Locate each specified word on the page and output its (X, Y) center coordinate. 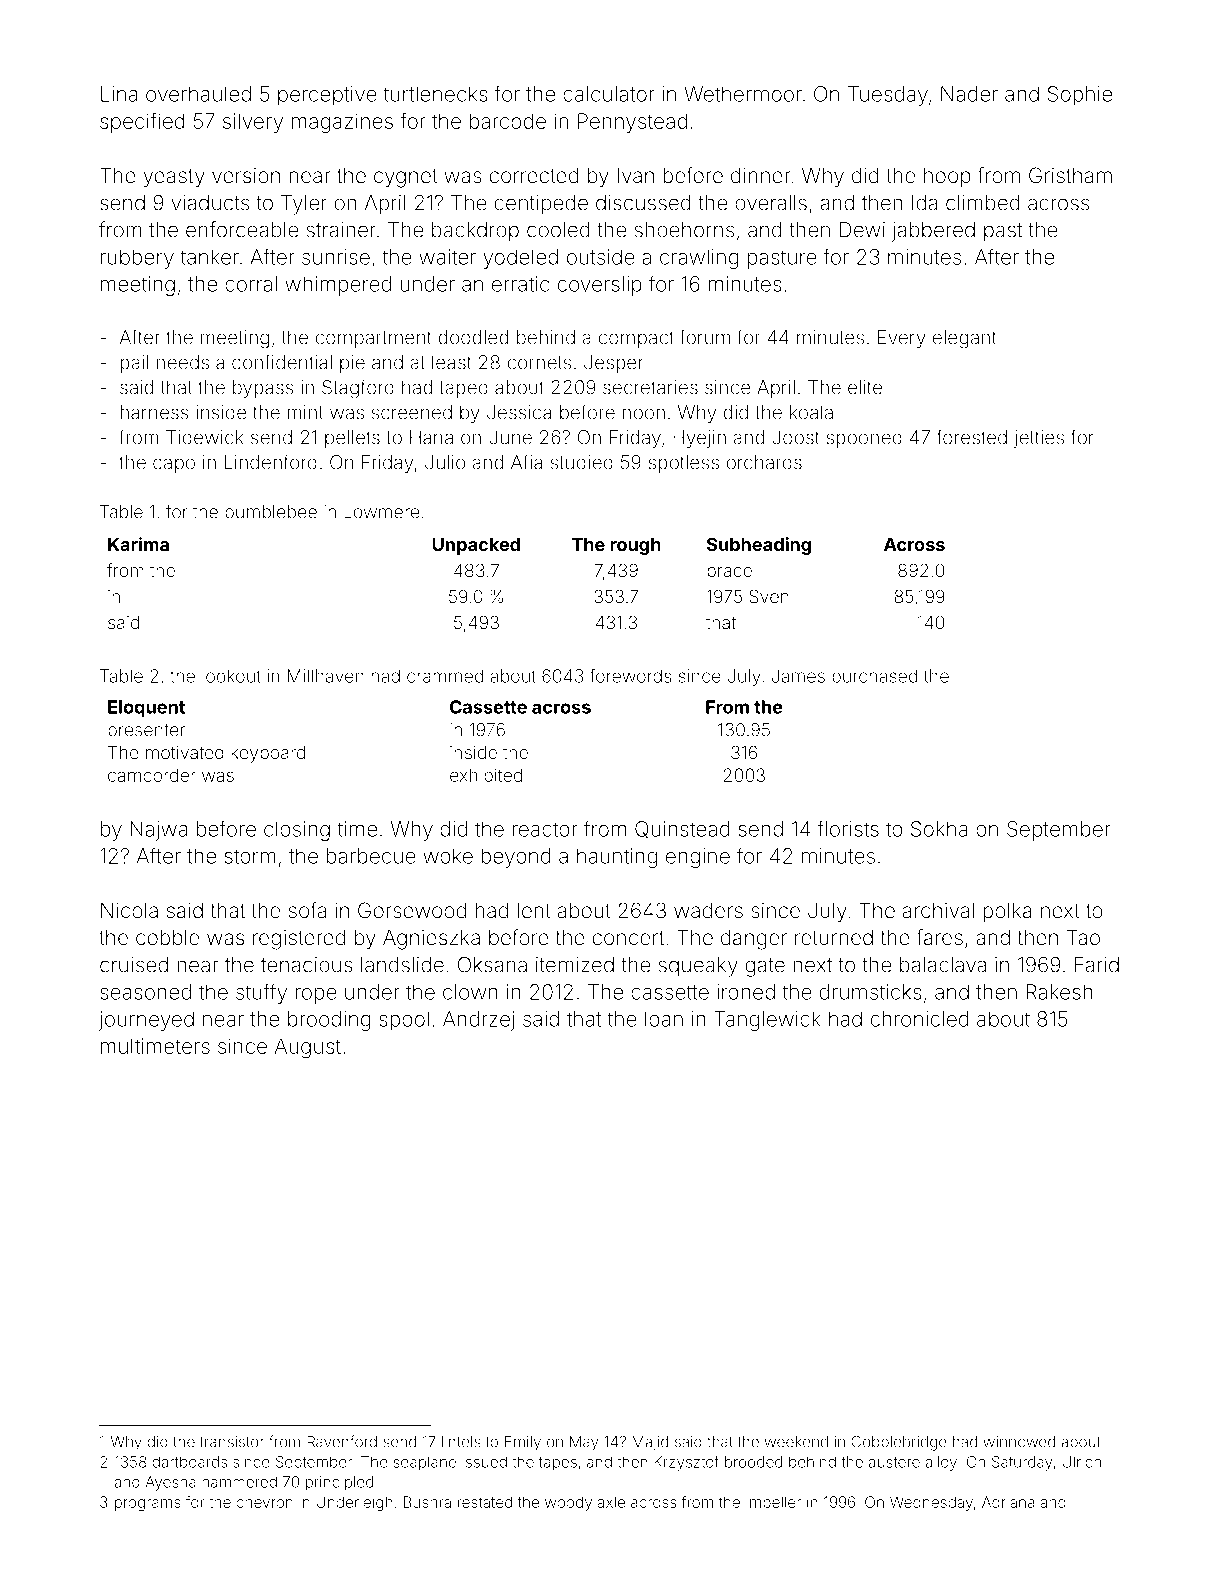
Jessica (519, 412)
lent (534, 910)
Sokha (939, 829)
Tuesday (888, 96)
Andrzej (478, 1021)
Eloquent (146, 708)
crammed (445, 676)
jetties (1039, 439)
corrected (534, 175)
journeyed (146, 1021)
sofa (307, 910)
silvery (253, 123)
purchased (874, 677)
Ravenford (342, 1441)
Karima (138, 544)
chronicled (920, 1019)
